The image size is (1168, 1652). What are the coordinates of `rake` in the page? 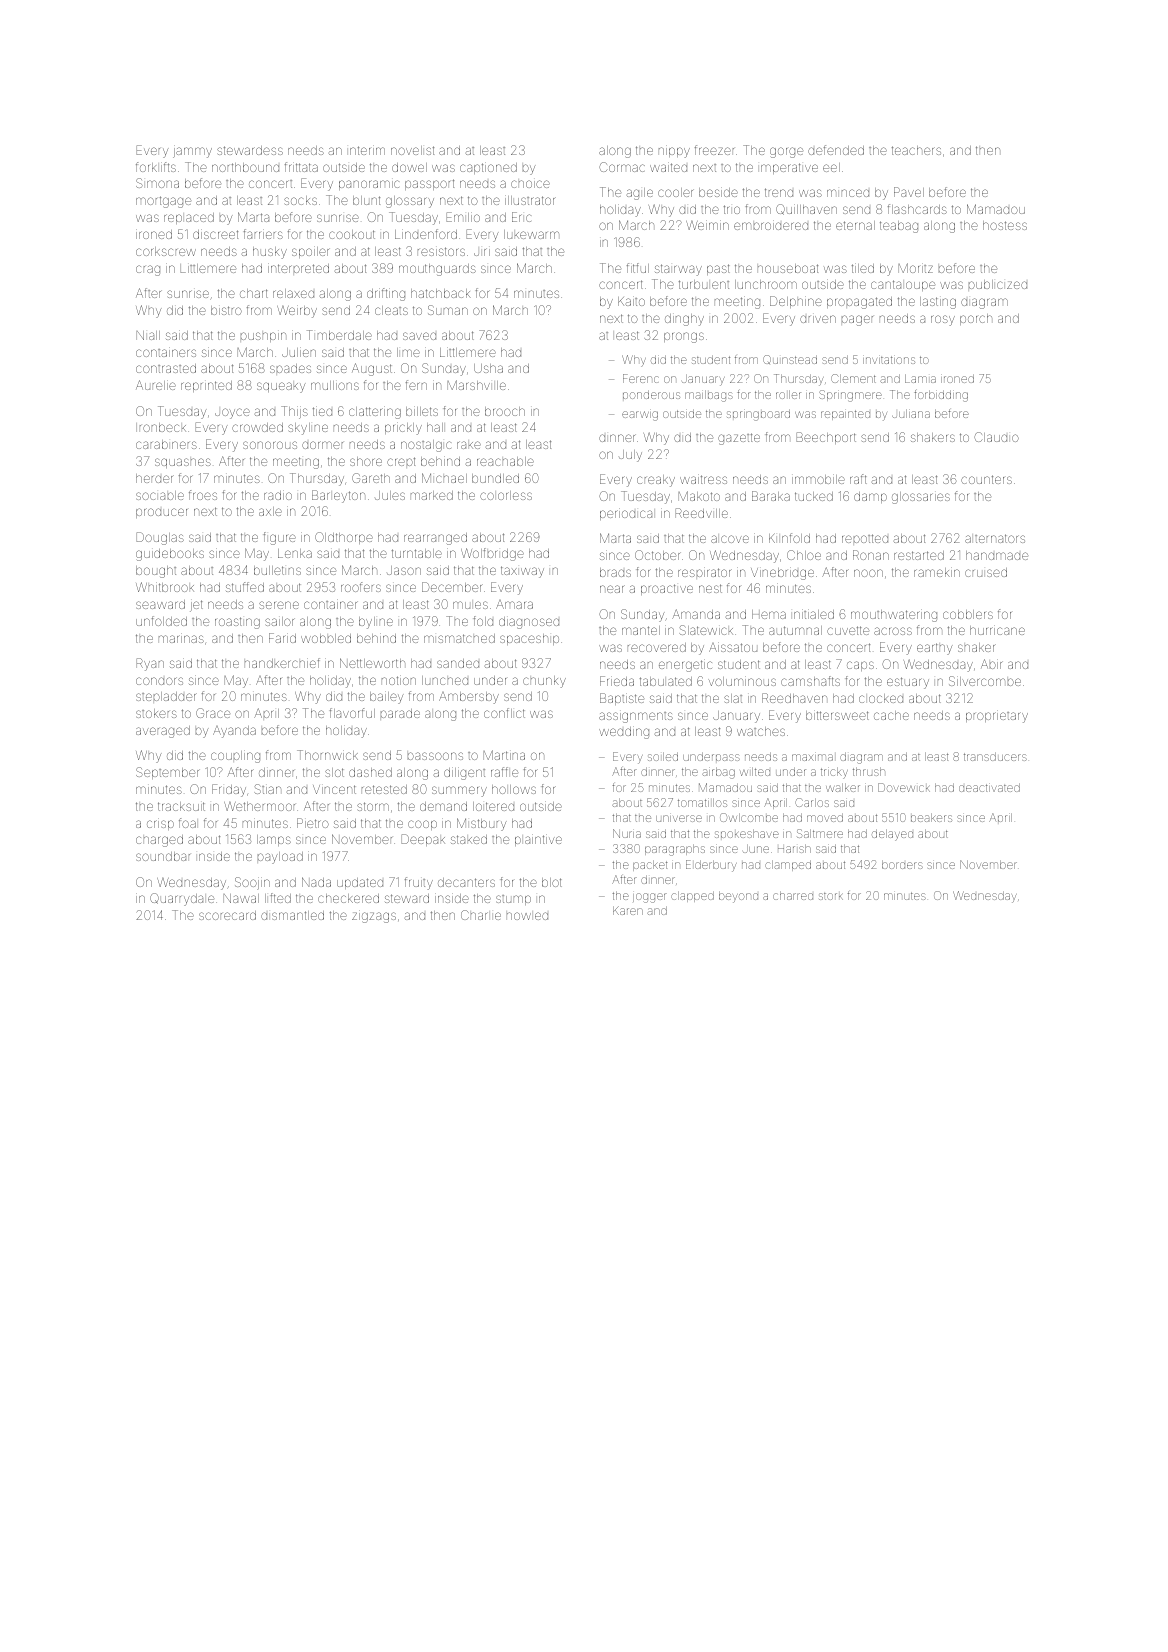 It's located at (469, 445).
